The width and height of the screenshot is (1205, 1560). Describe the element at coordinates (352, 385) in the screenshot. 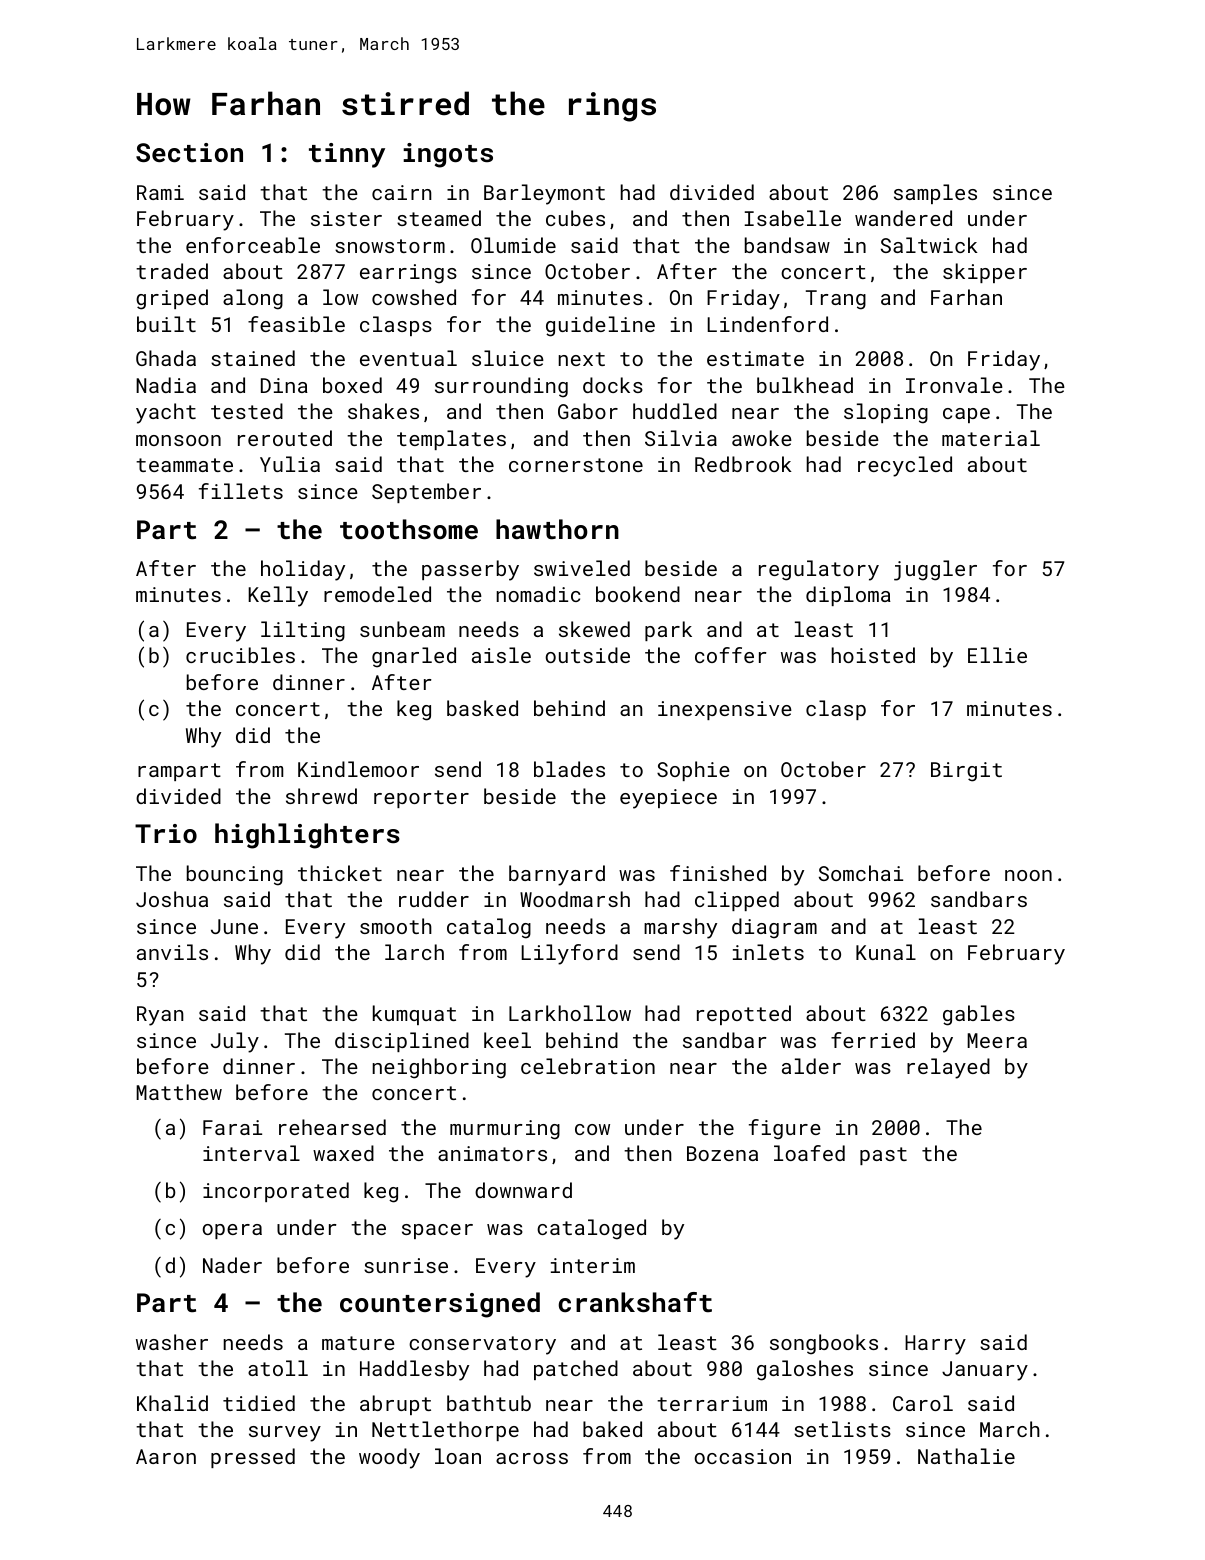

I see `boxed` at that location.
